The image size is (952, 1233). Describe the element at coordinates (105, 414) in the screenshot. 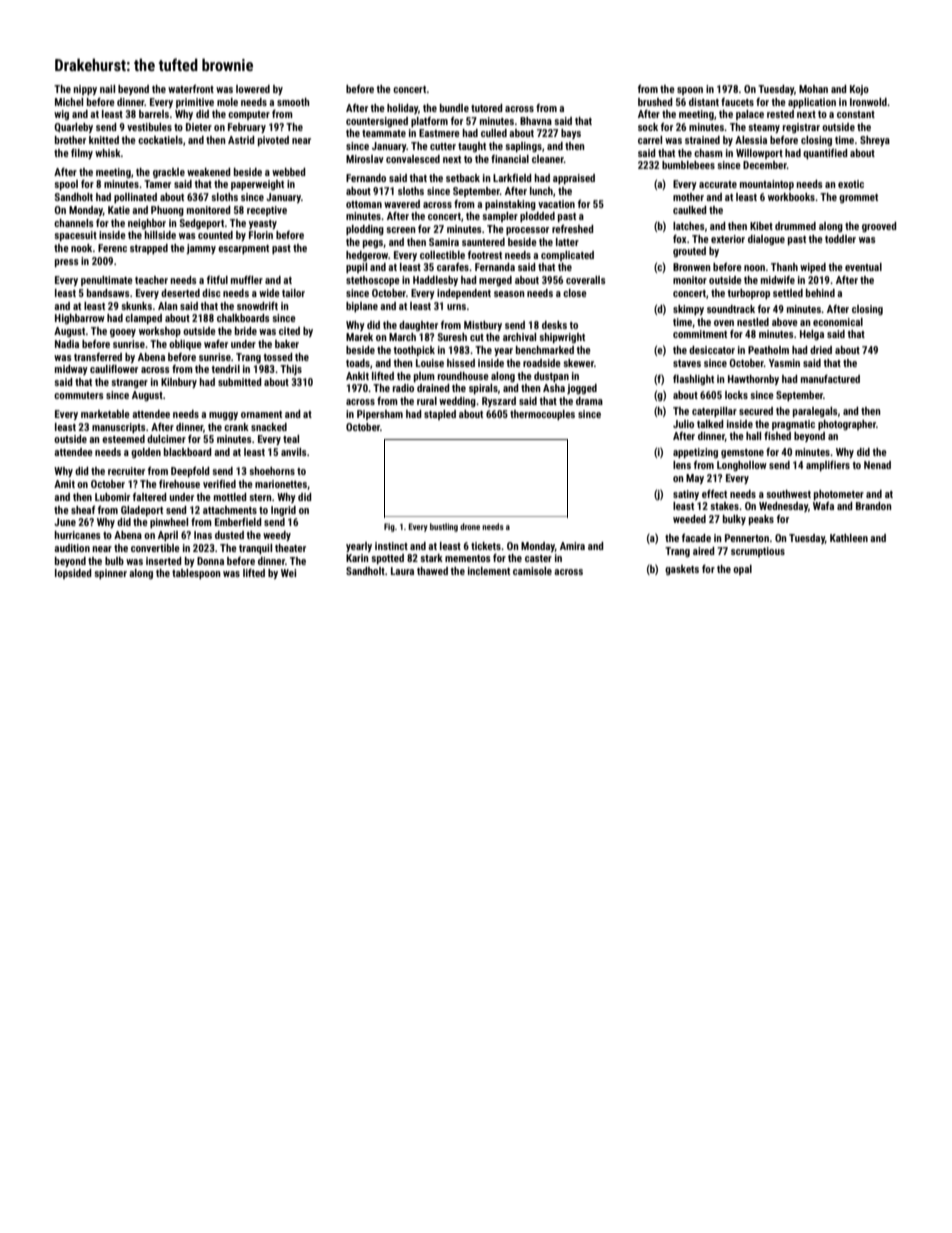

I see `marketable` at that location.
